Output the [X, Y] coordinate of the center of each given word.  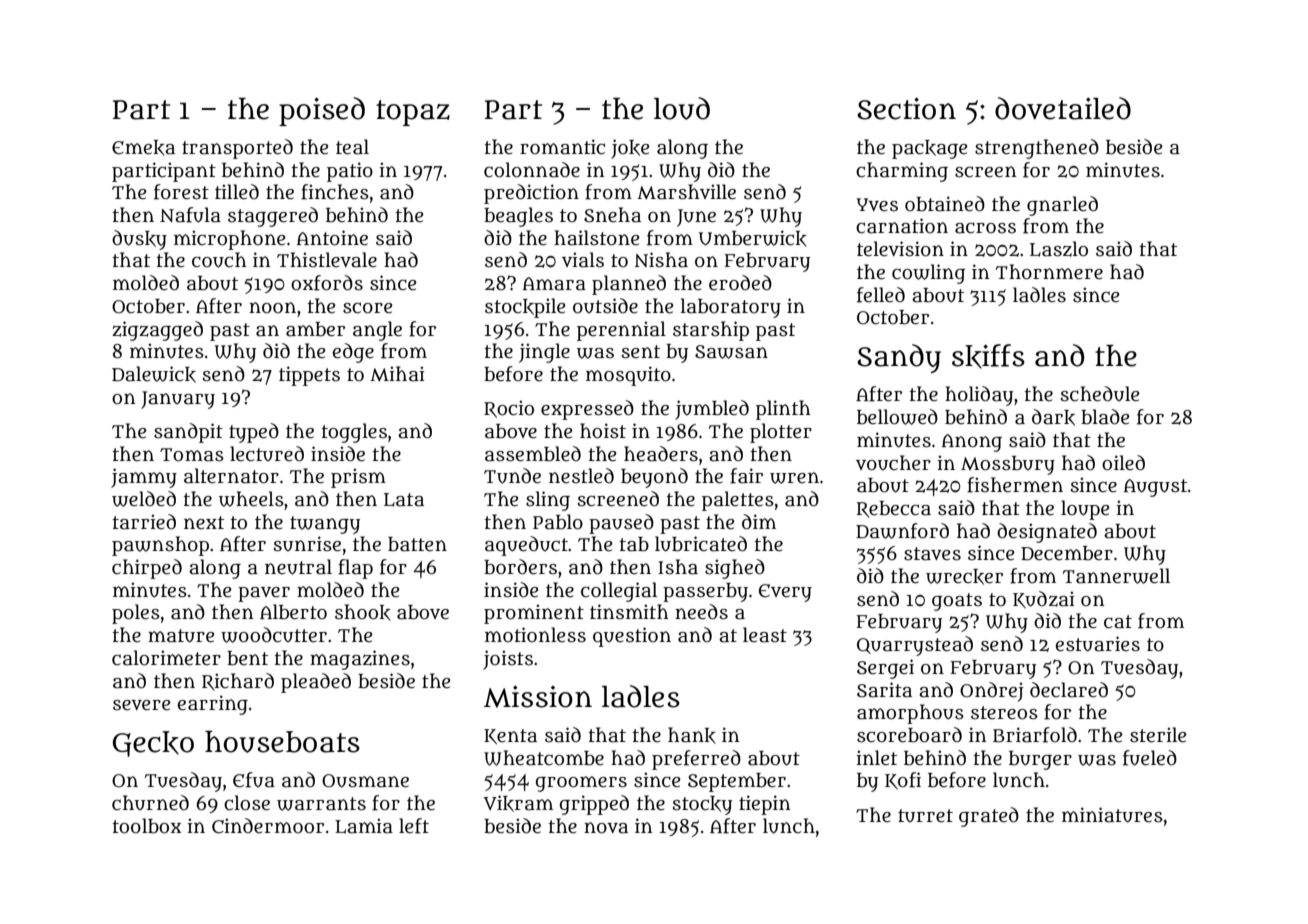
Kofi [903, 780]
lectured [267, 454]
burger [1040, 760]
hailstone [597, 238]
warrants [321, 804]
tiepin [765, 805]
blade [1105, 417]
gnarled [1062, 206]
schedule [1100, 394]
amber [315, 329]
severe [142, 705]
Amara [554, 284]
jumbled [712, 410]
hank [692, 735]
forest [181, 192]
